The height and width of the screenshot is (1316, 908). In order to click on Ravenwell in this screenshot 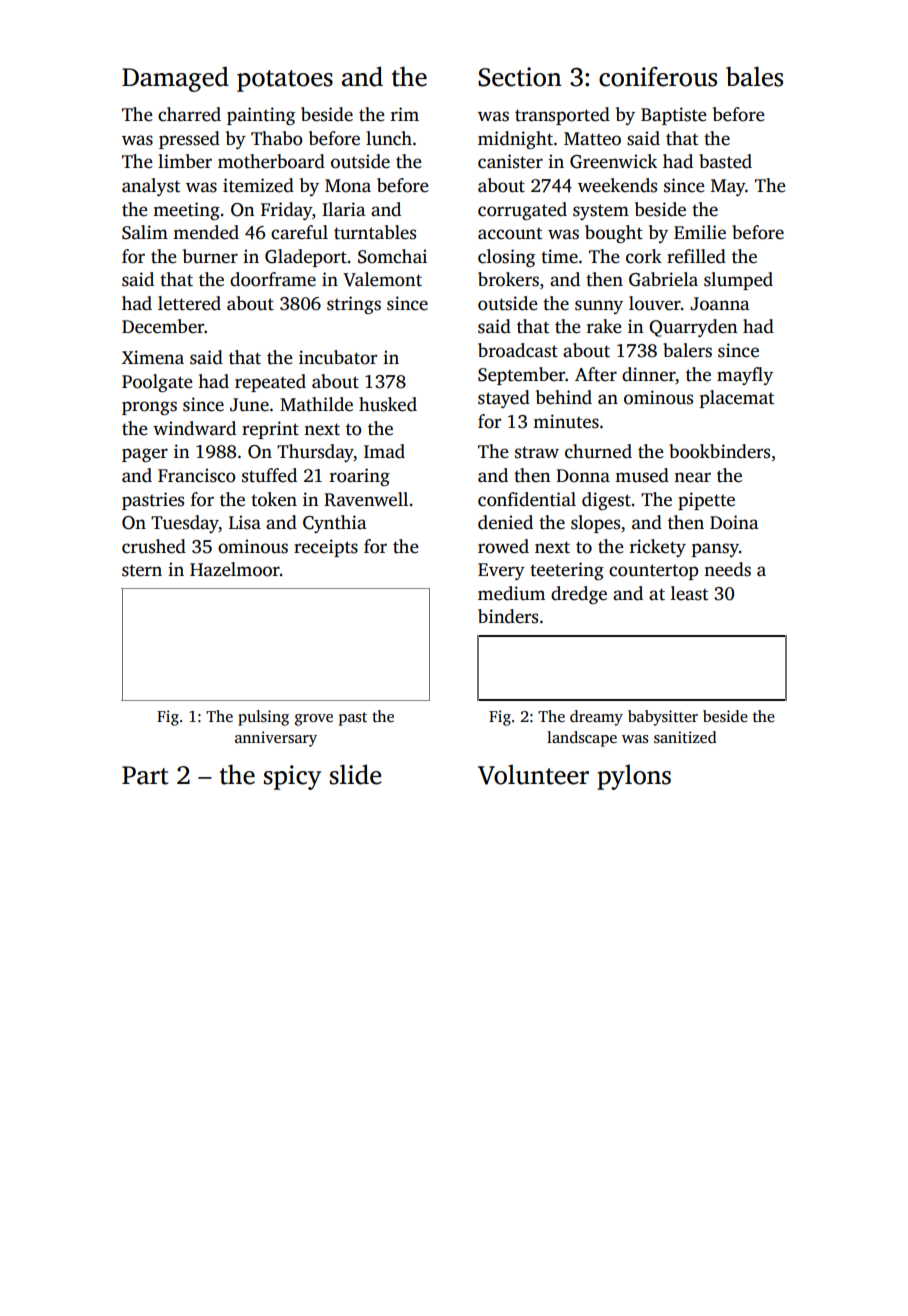, I will do `click(366, 499)`.
